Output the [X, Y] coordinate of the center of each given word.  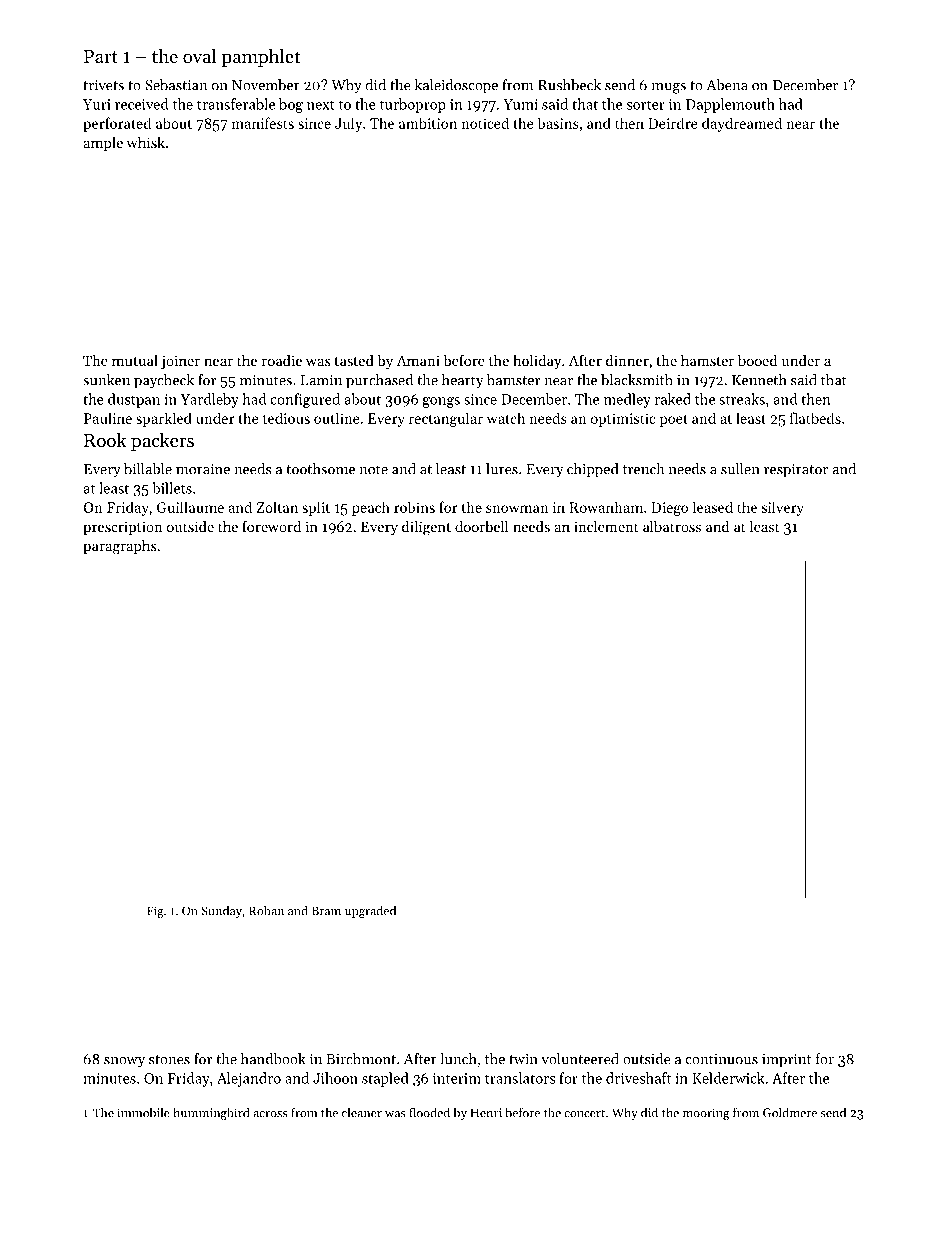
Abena [727, 85]
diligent [426, 528]
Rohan [266, 911]
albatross [672, 526]
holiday [537, 362]
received [141, 104]
